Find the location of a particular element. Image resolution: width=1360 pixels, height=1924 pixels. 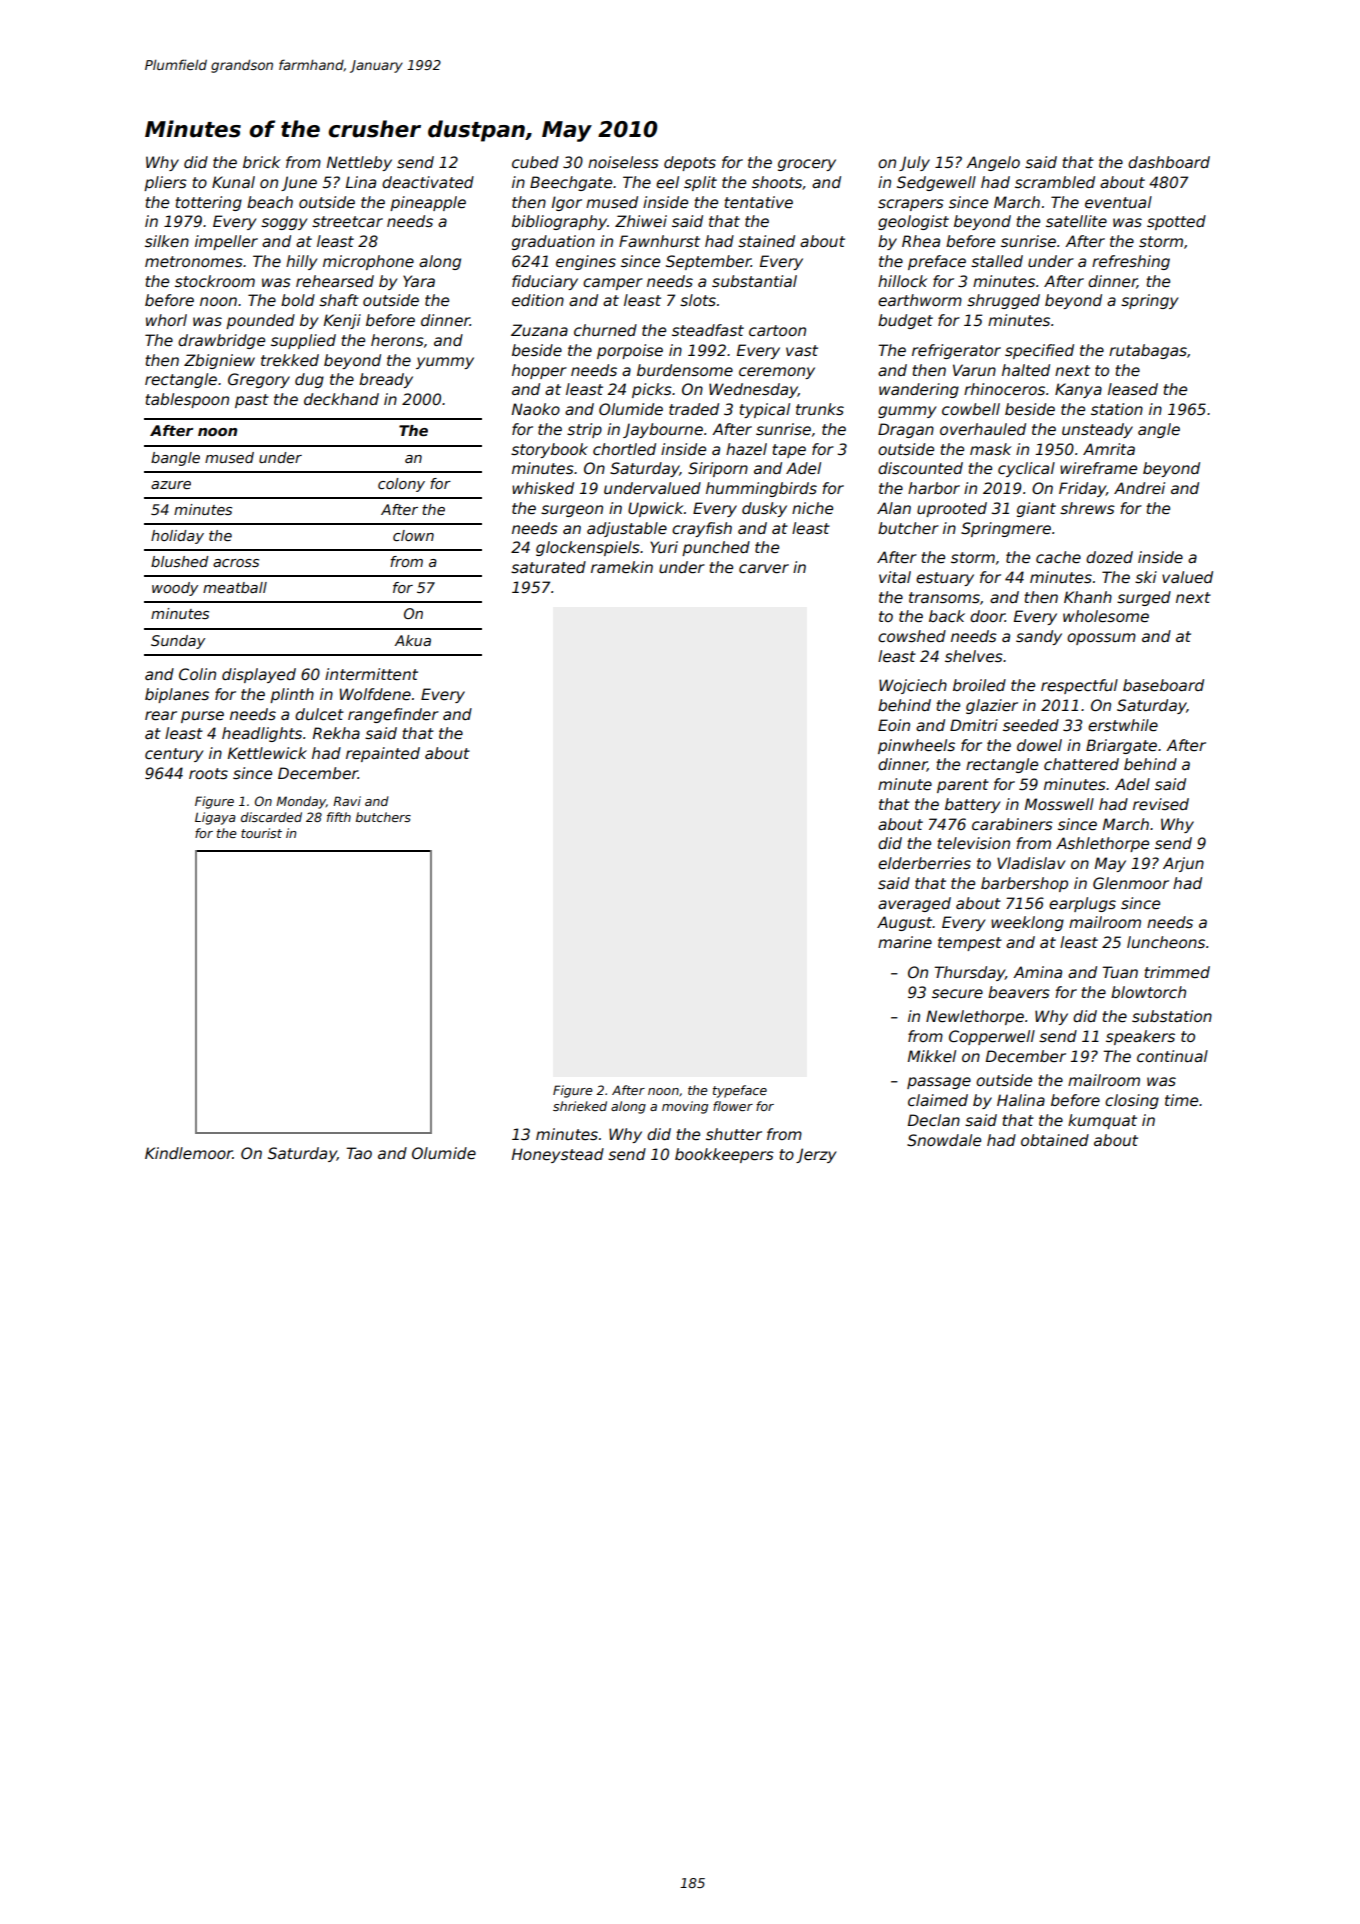

Tao is located at coordinates (359, 1153).
